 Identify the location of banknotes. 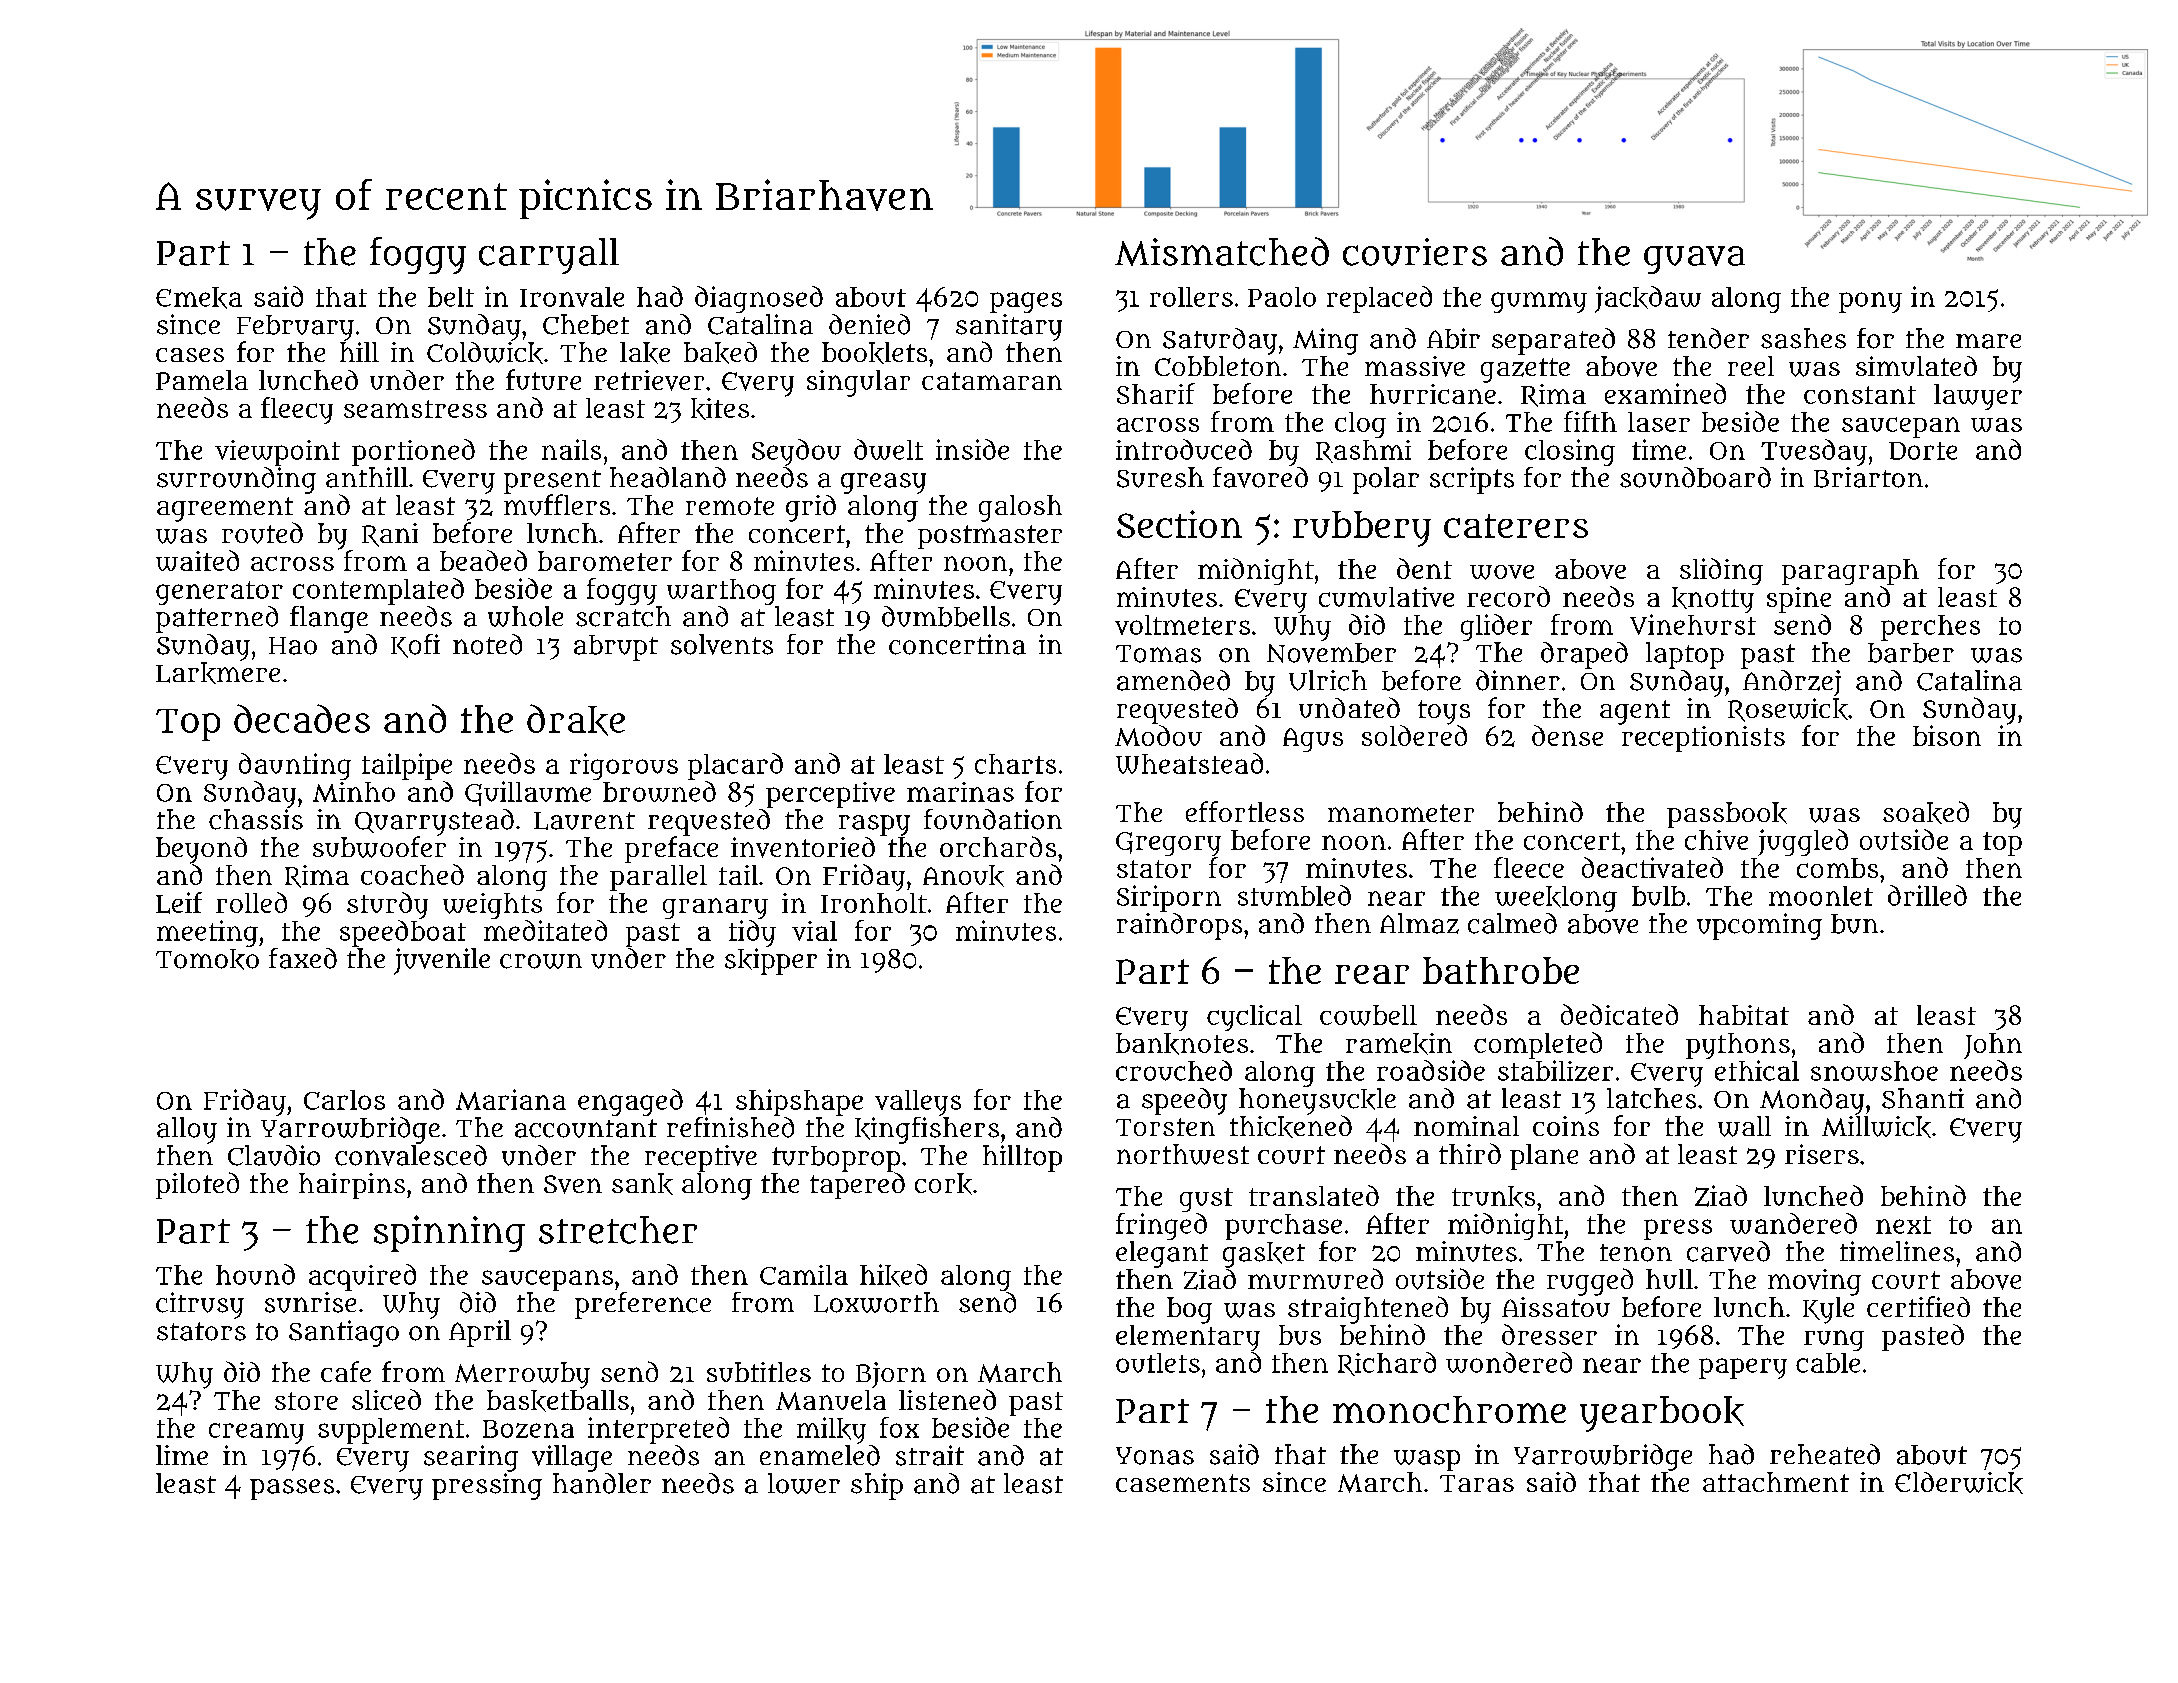
(1182, 1044).
